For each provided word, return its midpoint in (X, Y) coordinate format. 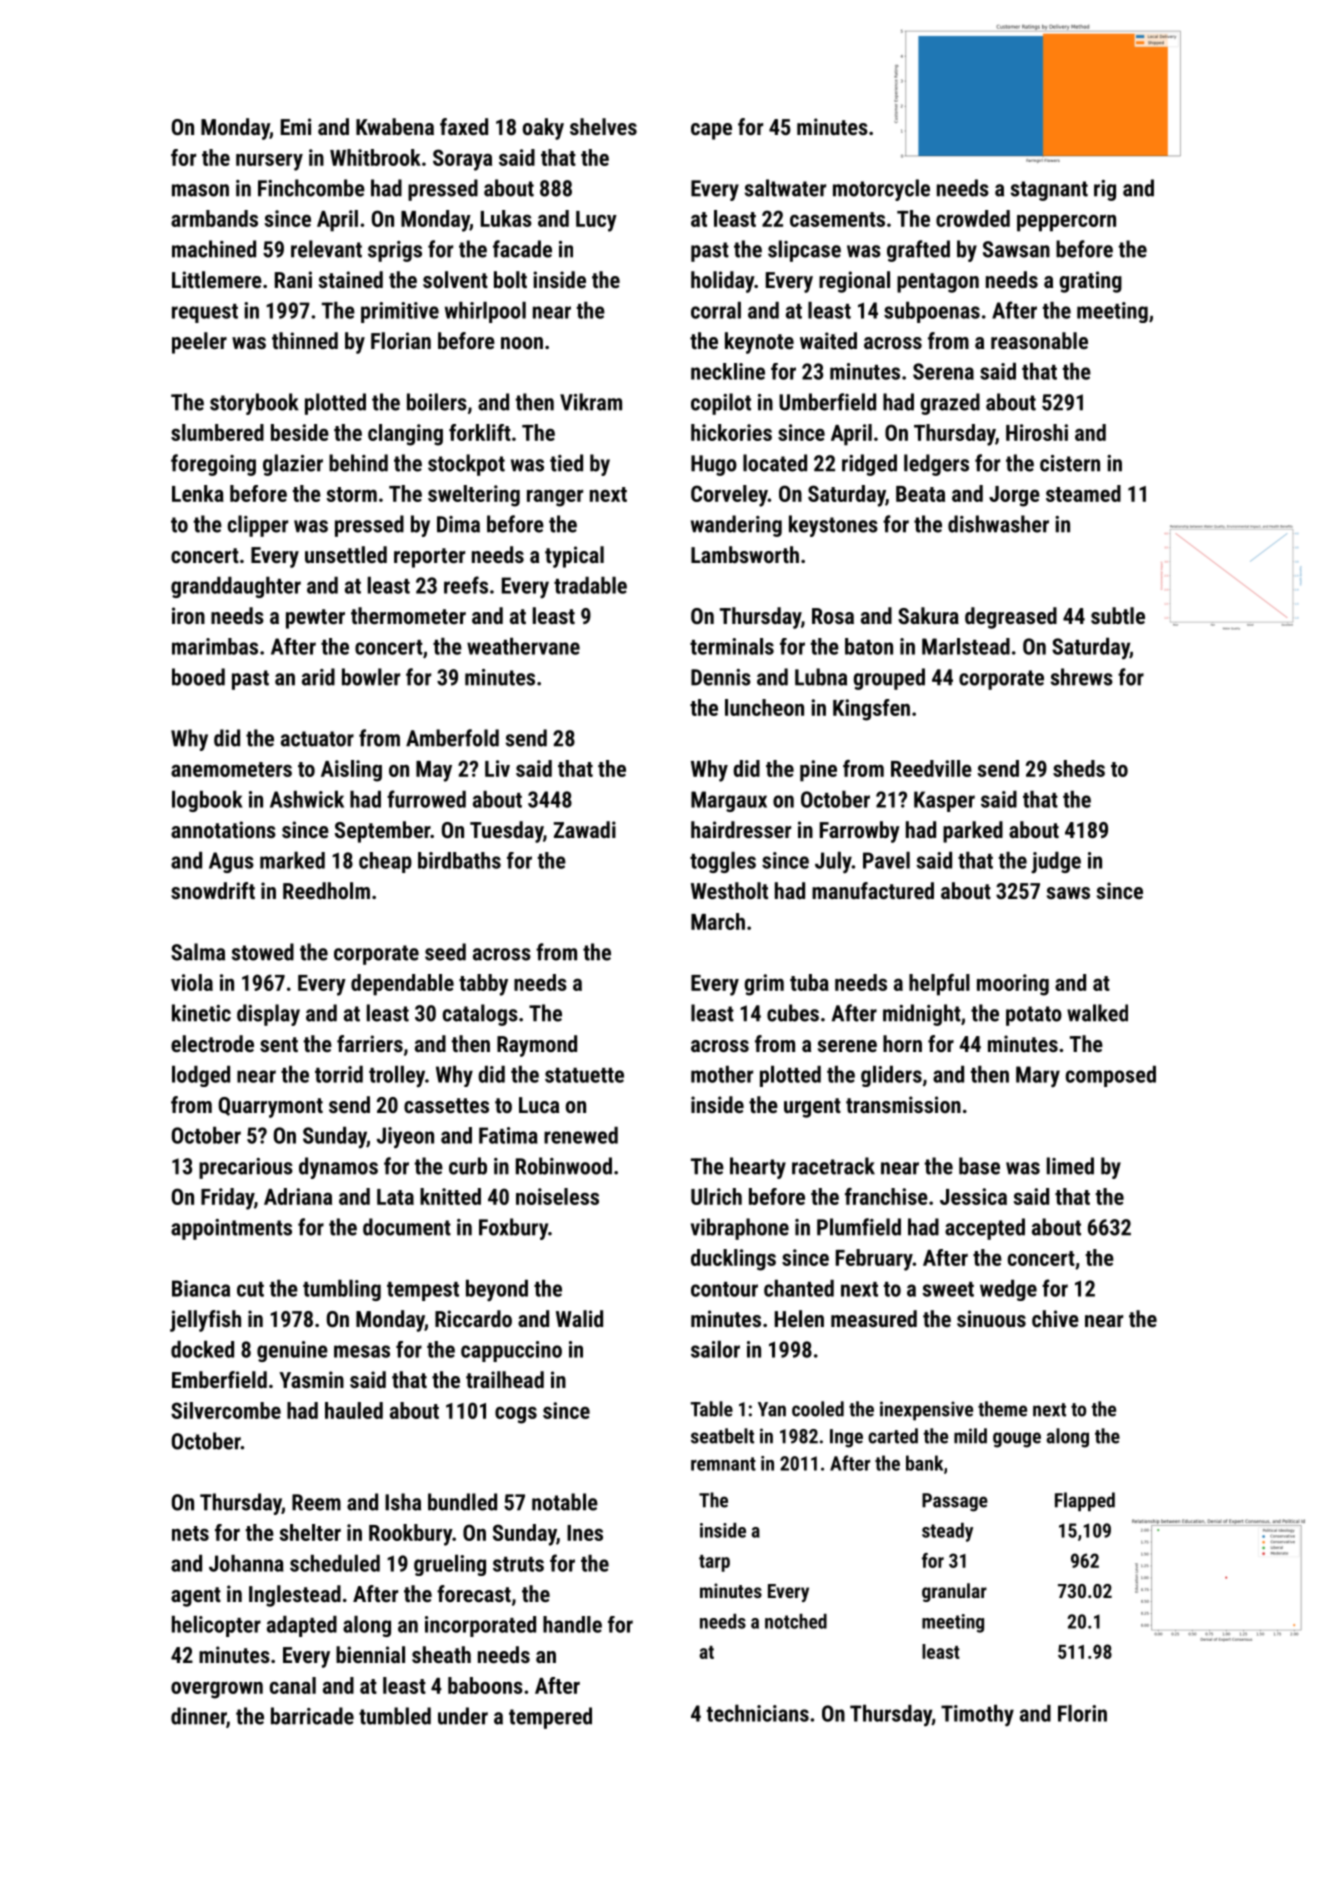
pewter (315, 619)
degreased (1011, 618)
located (775, 463)
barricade (312, 1716)
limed (1070, 1166)
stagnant (1049, 191)
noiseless (557, 1196)
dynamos (338, 1168)
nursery (269, 162)
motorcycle (881, 190)
